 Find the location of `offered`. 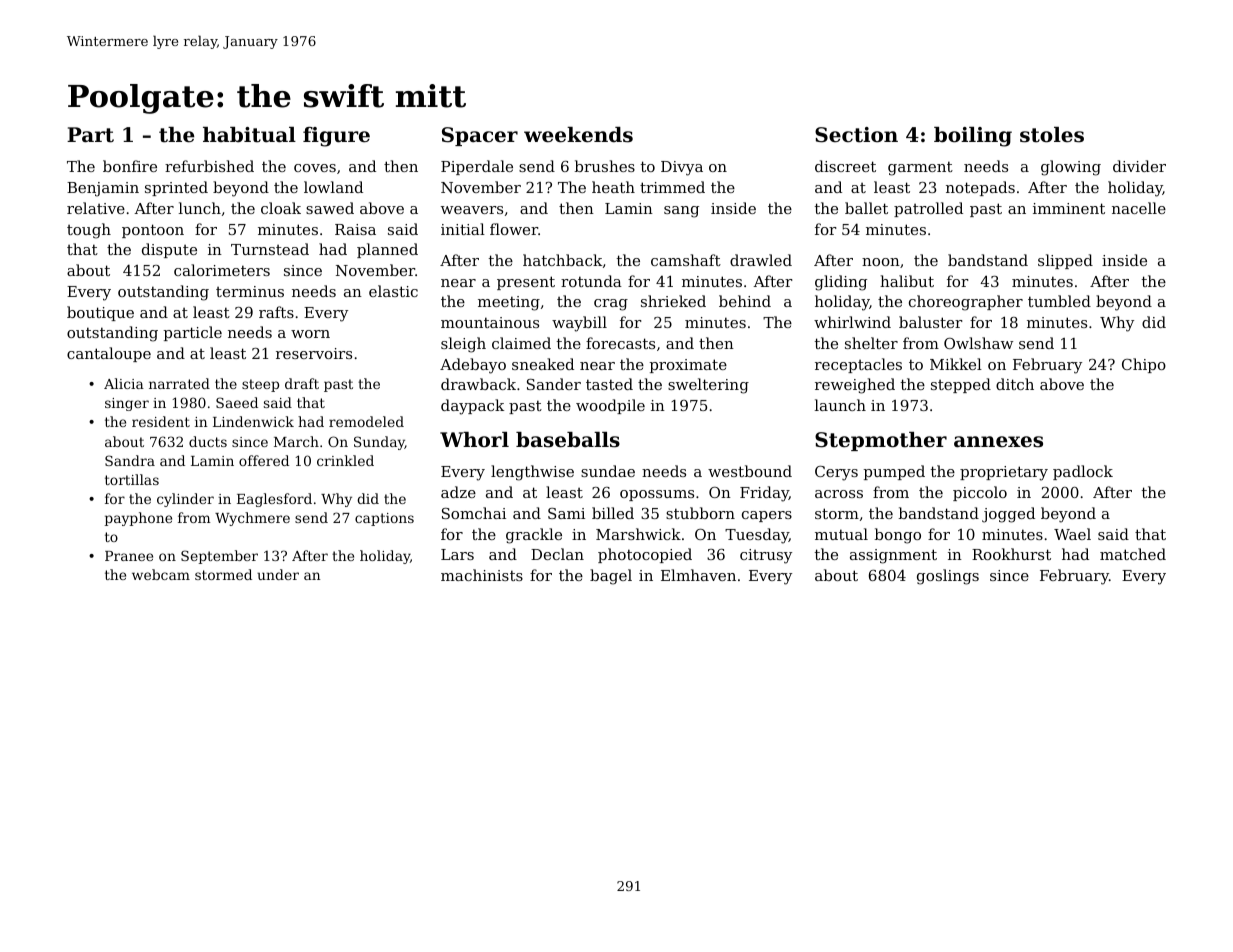

offered is located at coordinates (264, 460).
